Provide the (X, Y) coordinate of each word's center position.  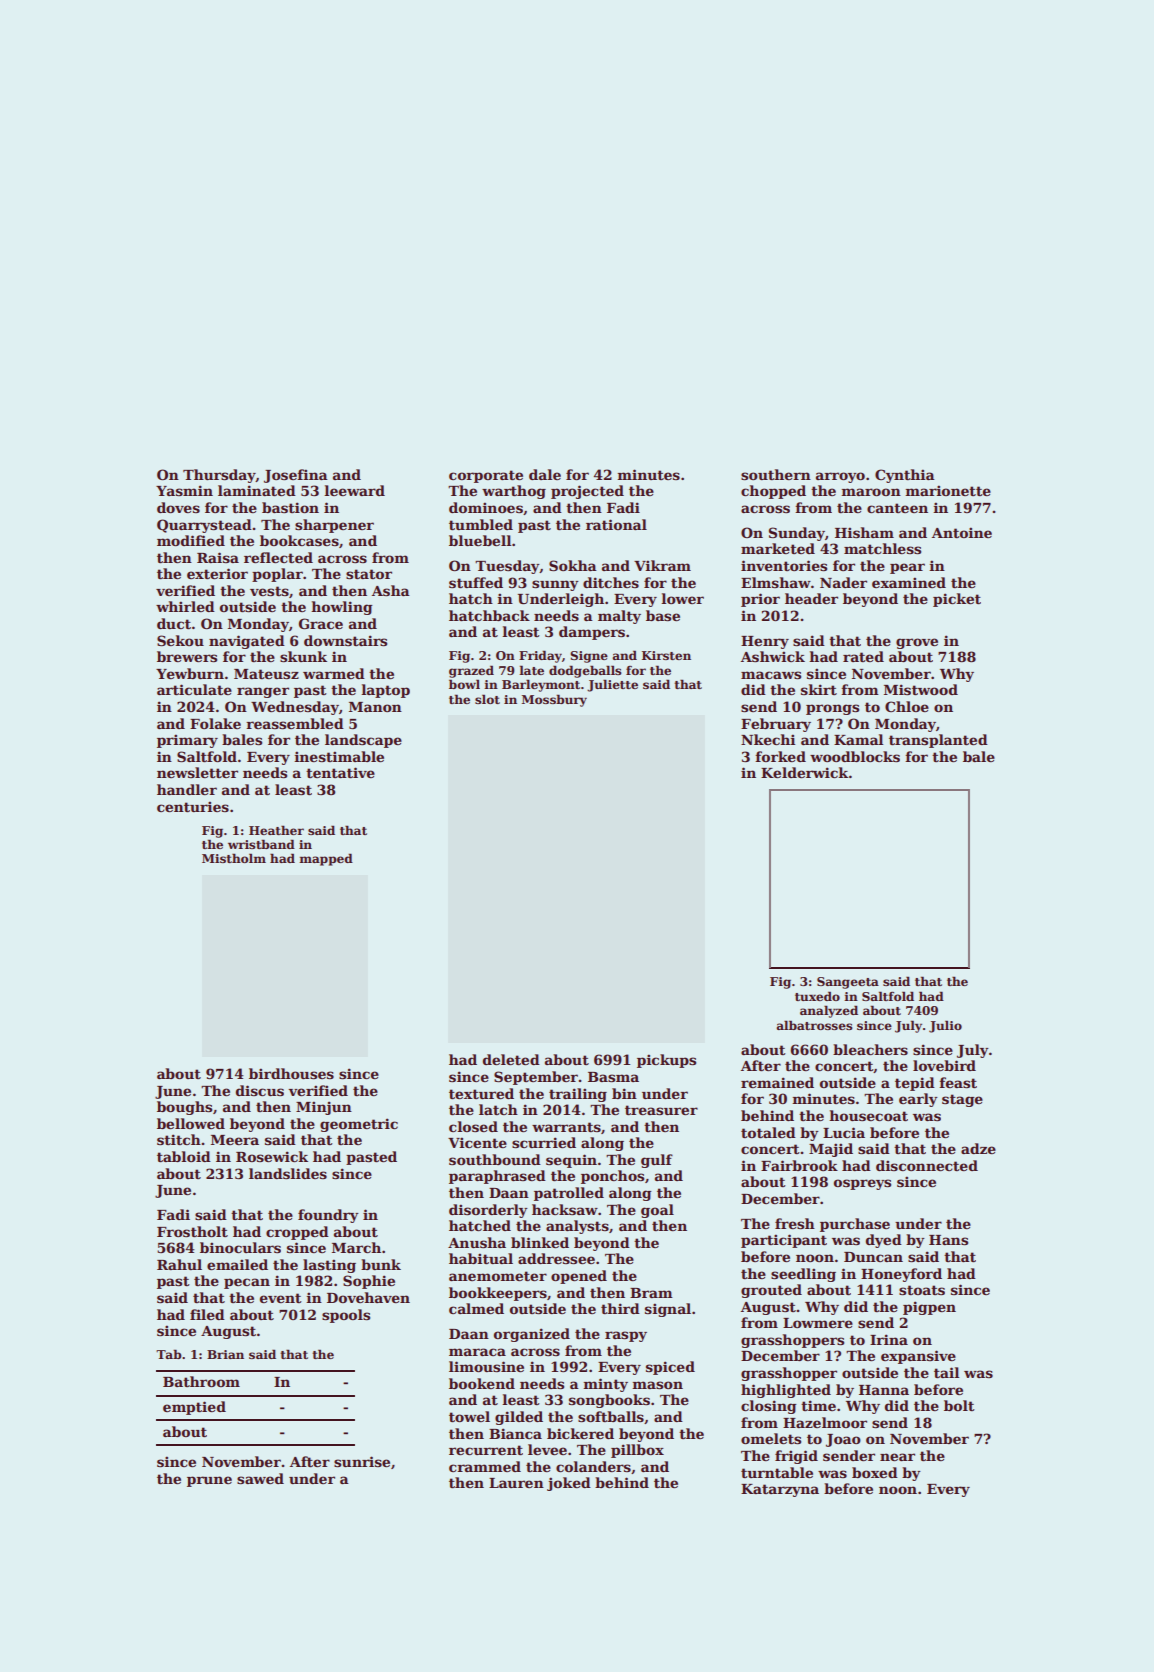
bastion (290, 507)
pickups (666, 1061)
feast (958, 1082)
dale (545, 474)
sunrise (362, 1461)
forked (780, 756)
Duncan (873, 1257)
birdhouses (291, 1073)
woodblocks (855, 756)
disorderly (488, 1211)
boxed (875, 1472)
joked (569, 1484)
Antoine (962, 532)
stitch (179, 1139)
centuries (193, 806)
